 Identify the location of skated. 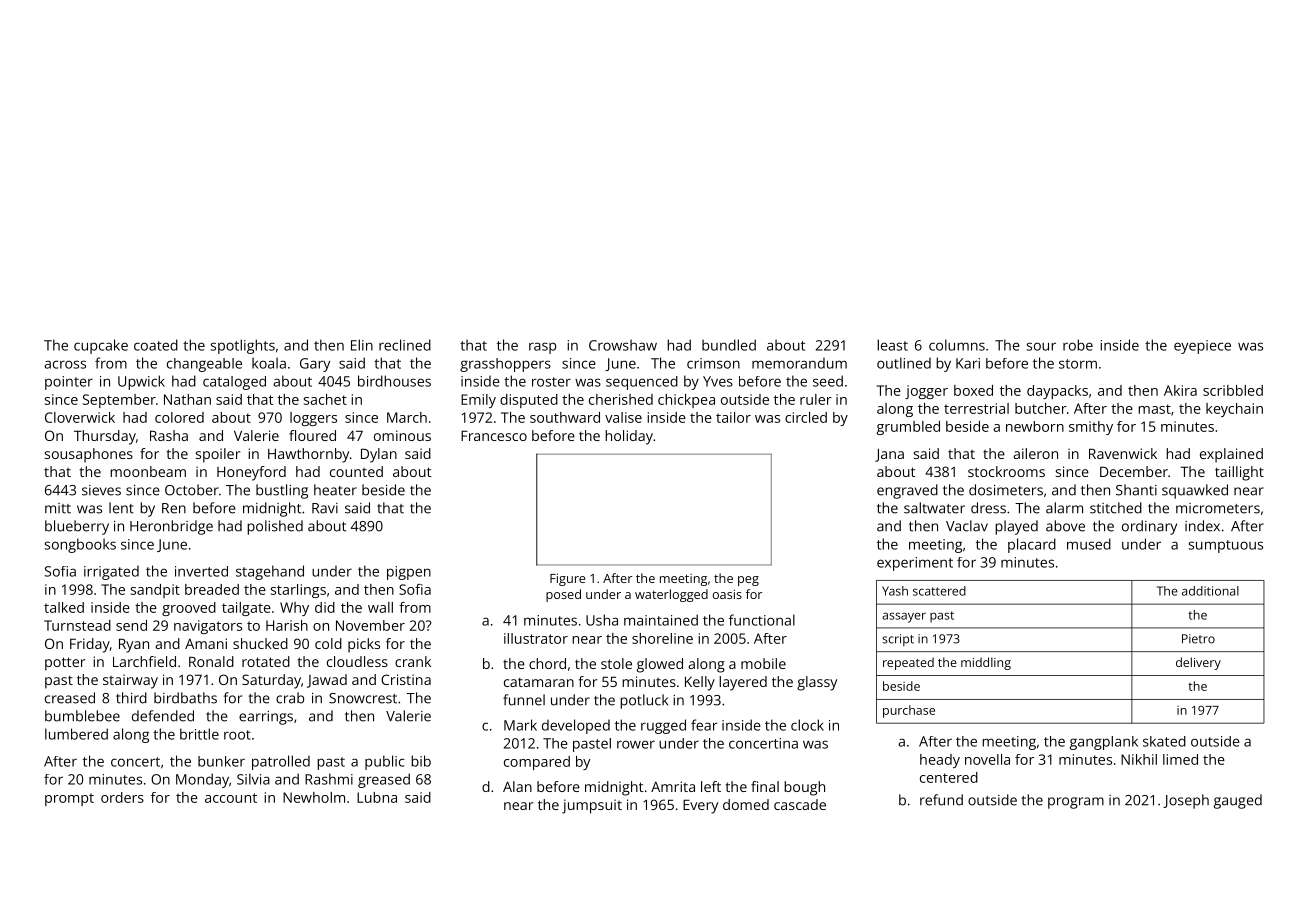
(1164, 741).
